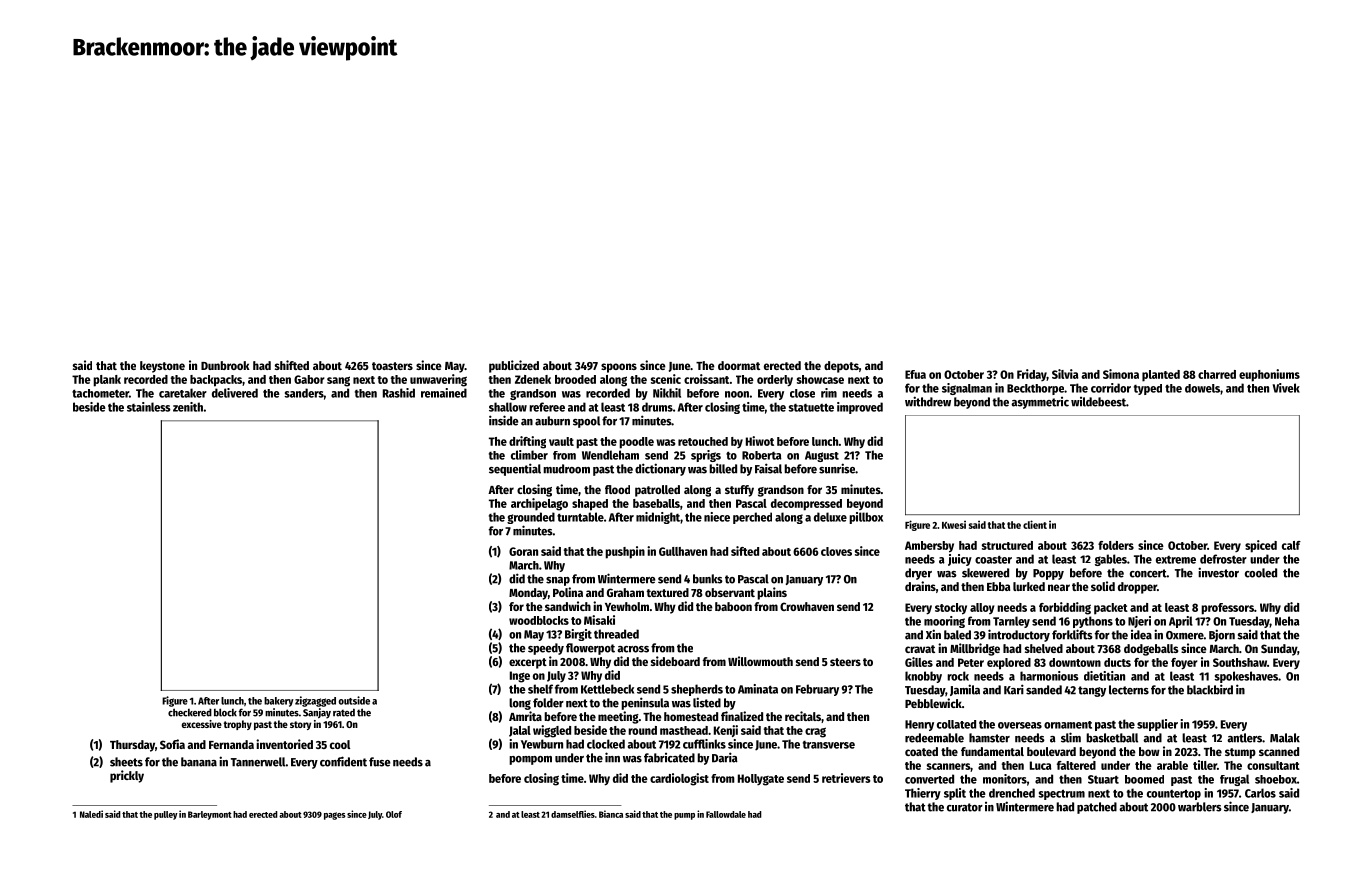 The image size is (1372, 887). What do you see at coordinates (625, 552) in the page?
I see `pushpin` at bounding box center [625, 552].
